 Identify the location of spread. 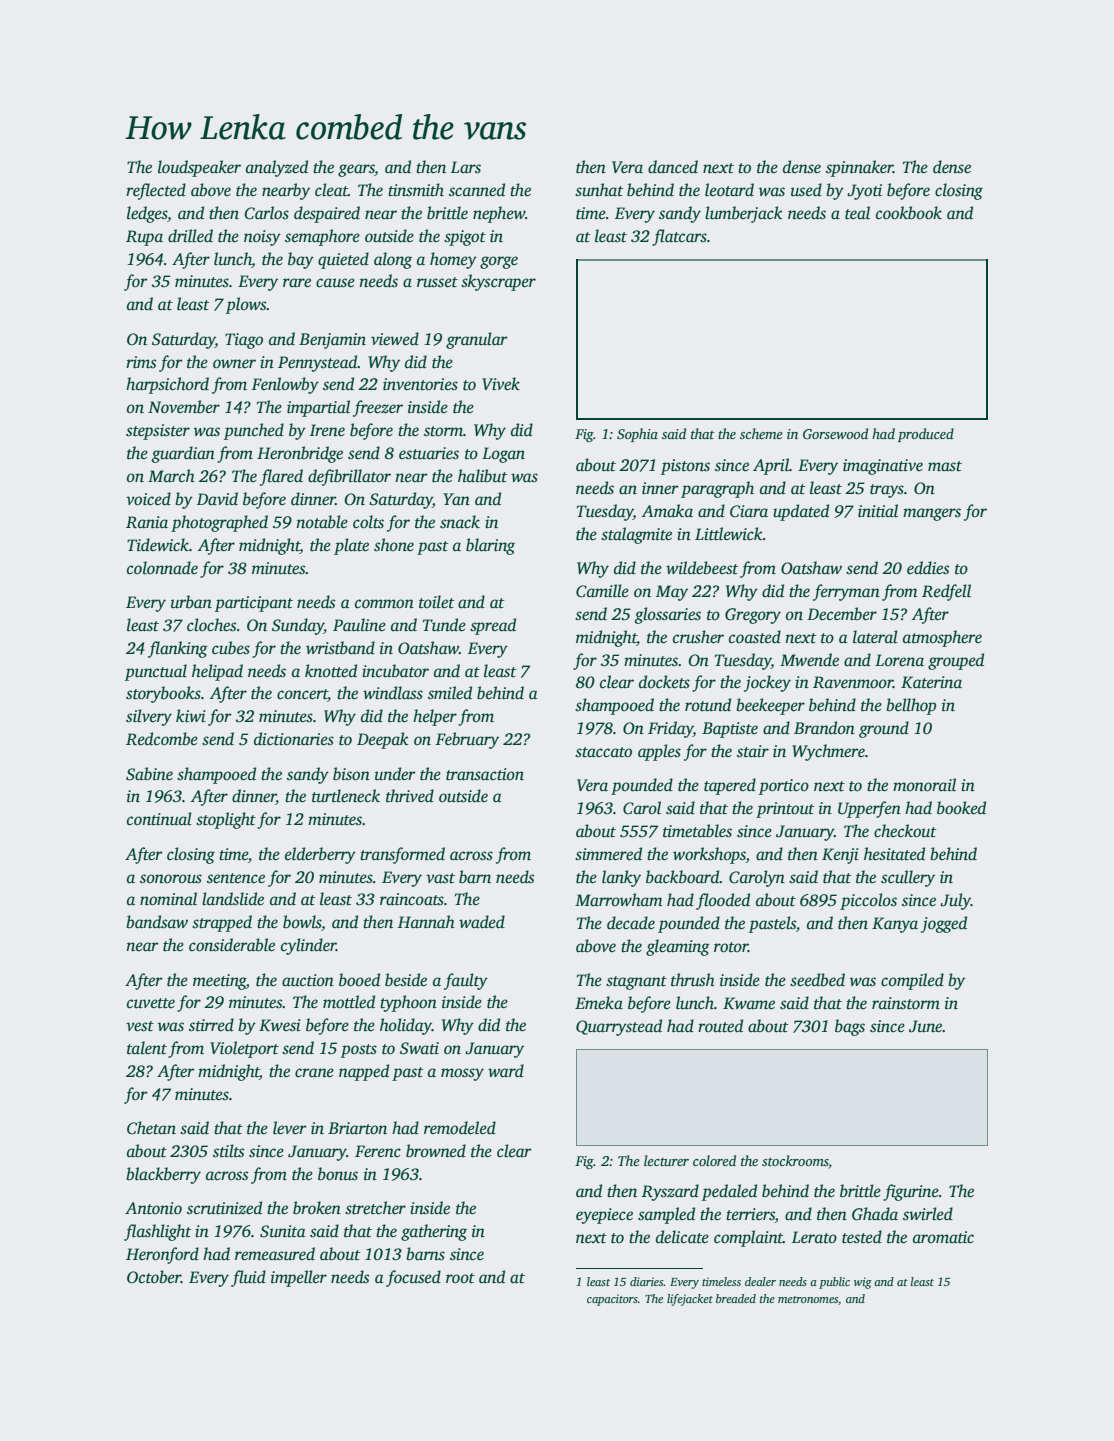
(493, 626).
